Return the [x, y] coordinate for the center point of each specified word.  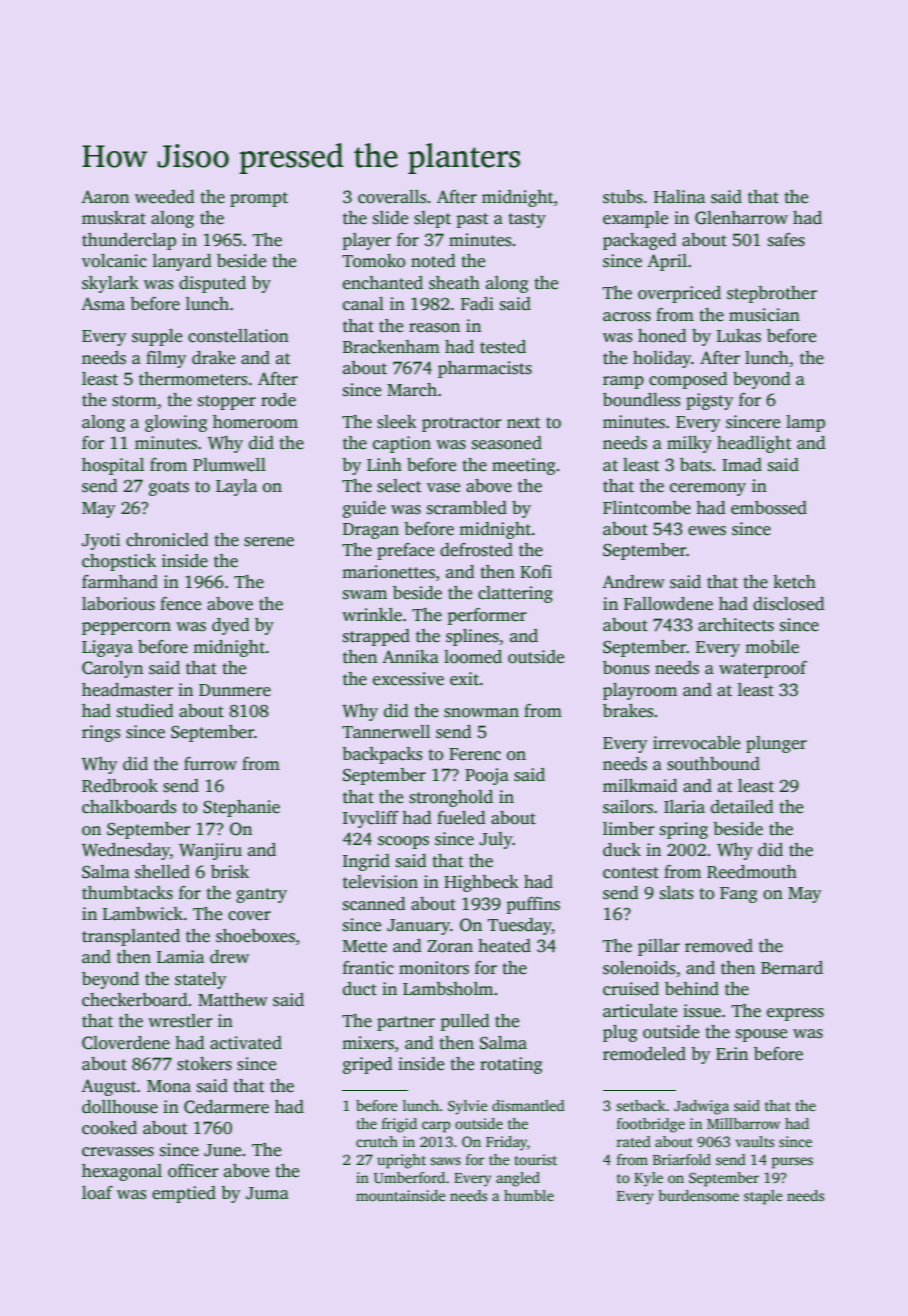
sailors [628, 807]
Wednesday [126, 851]
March [412, 390]
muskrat [114, 218]
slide [390, 218]
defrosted [476, 550]
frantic [368, 968]
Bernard [792, 968]
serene [269, 542]
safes [786, 240]
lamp [805, 423]
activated [246, 1043]
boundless [641, 400]
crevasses [118, 1152]
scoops [403, 842]
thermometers [193, 379]
